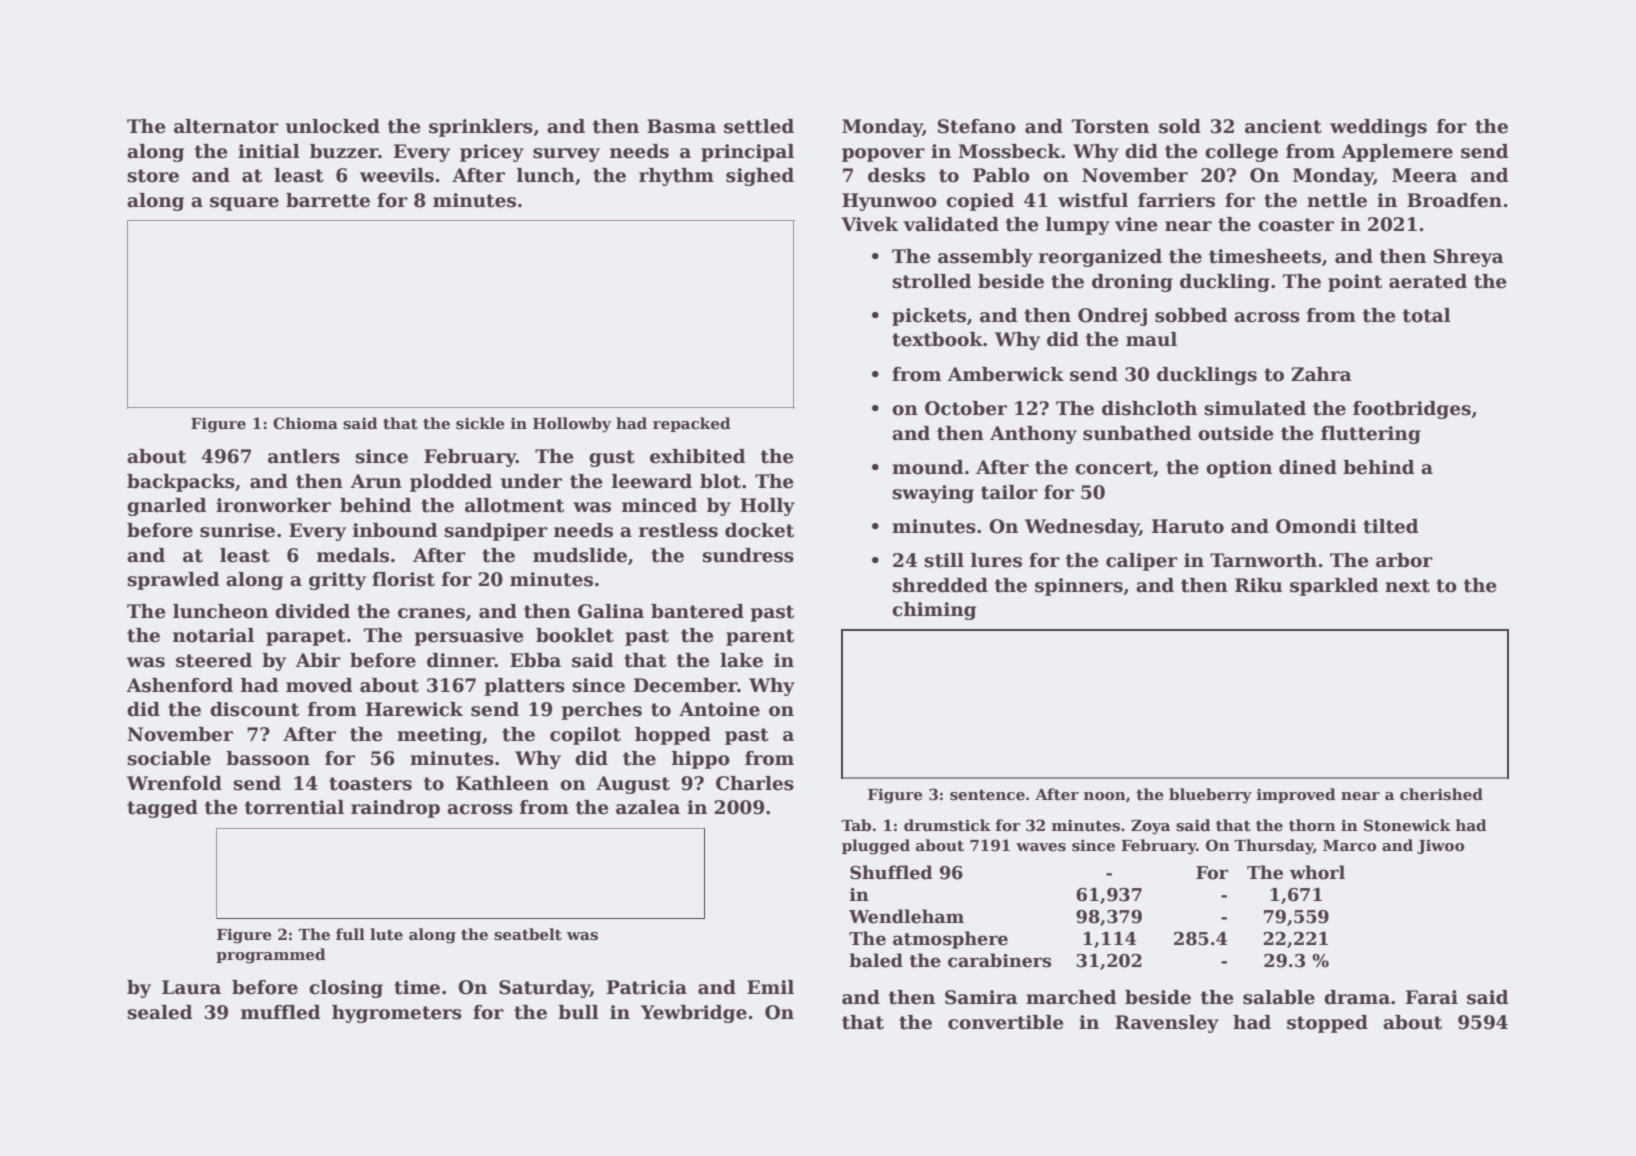  What do you see at coordinates (304, 456) in the document?
I see `antlers` at bounding box center [304, 456].
